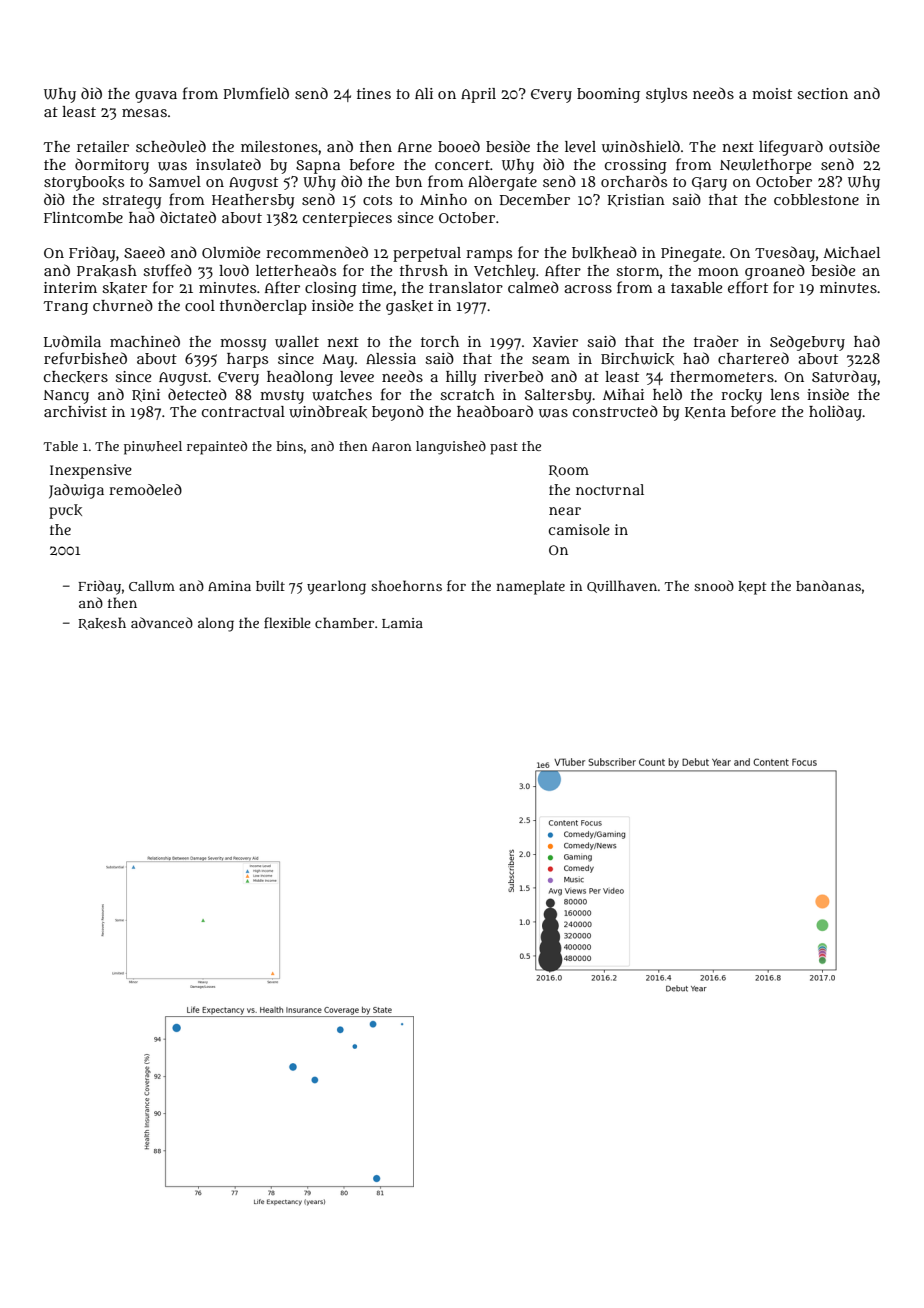  What do you see at coordinates (102, 623) in the image?
I see `Rakesh` at bounding box center [102, 623].
